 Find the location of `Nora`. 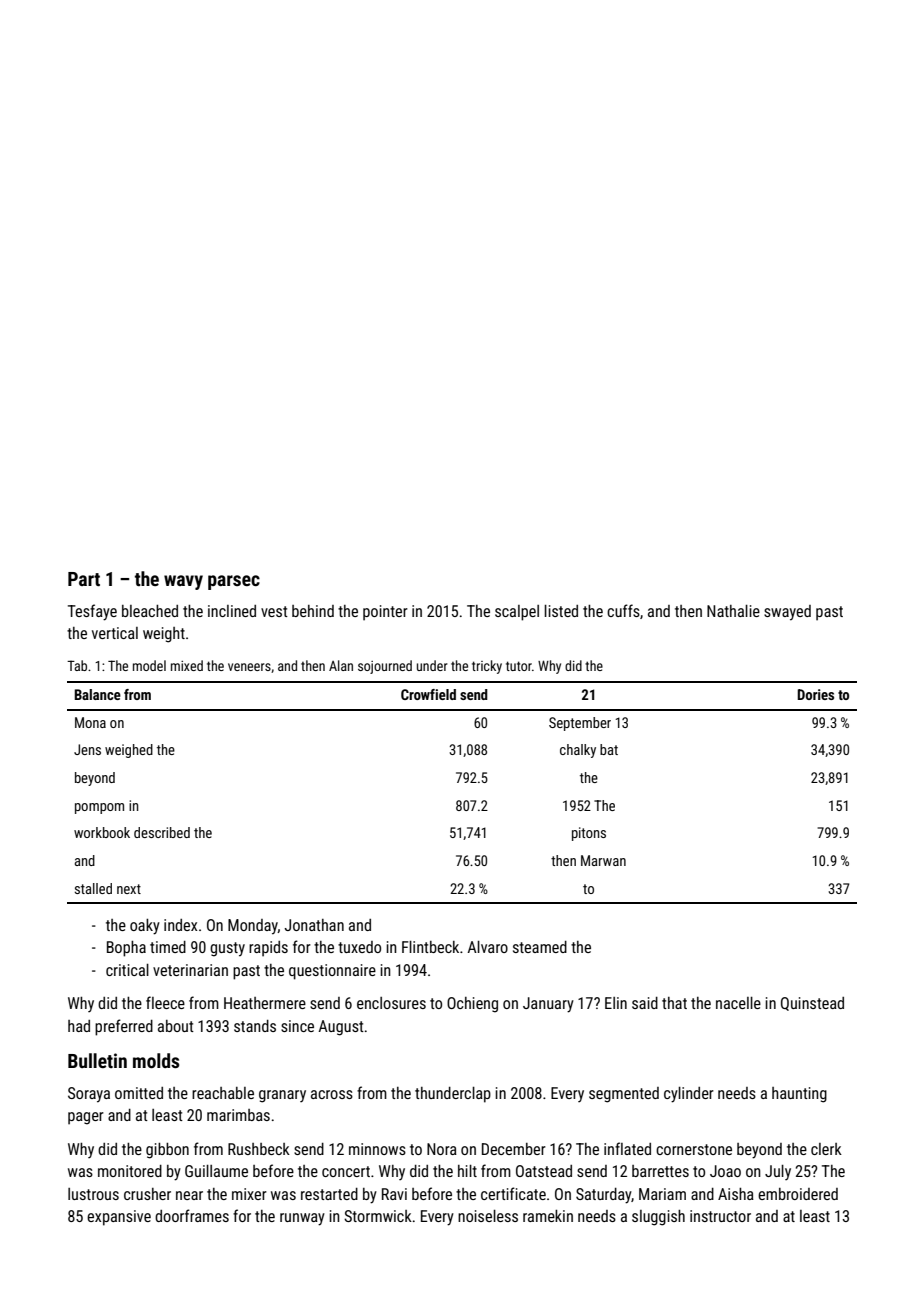

Nora is located at coordinates (442, 1149).
